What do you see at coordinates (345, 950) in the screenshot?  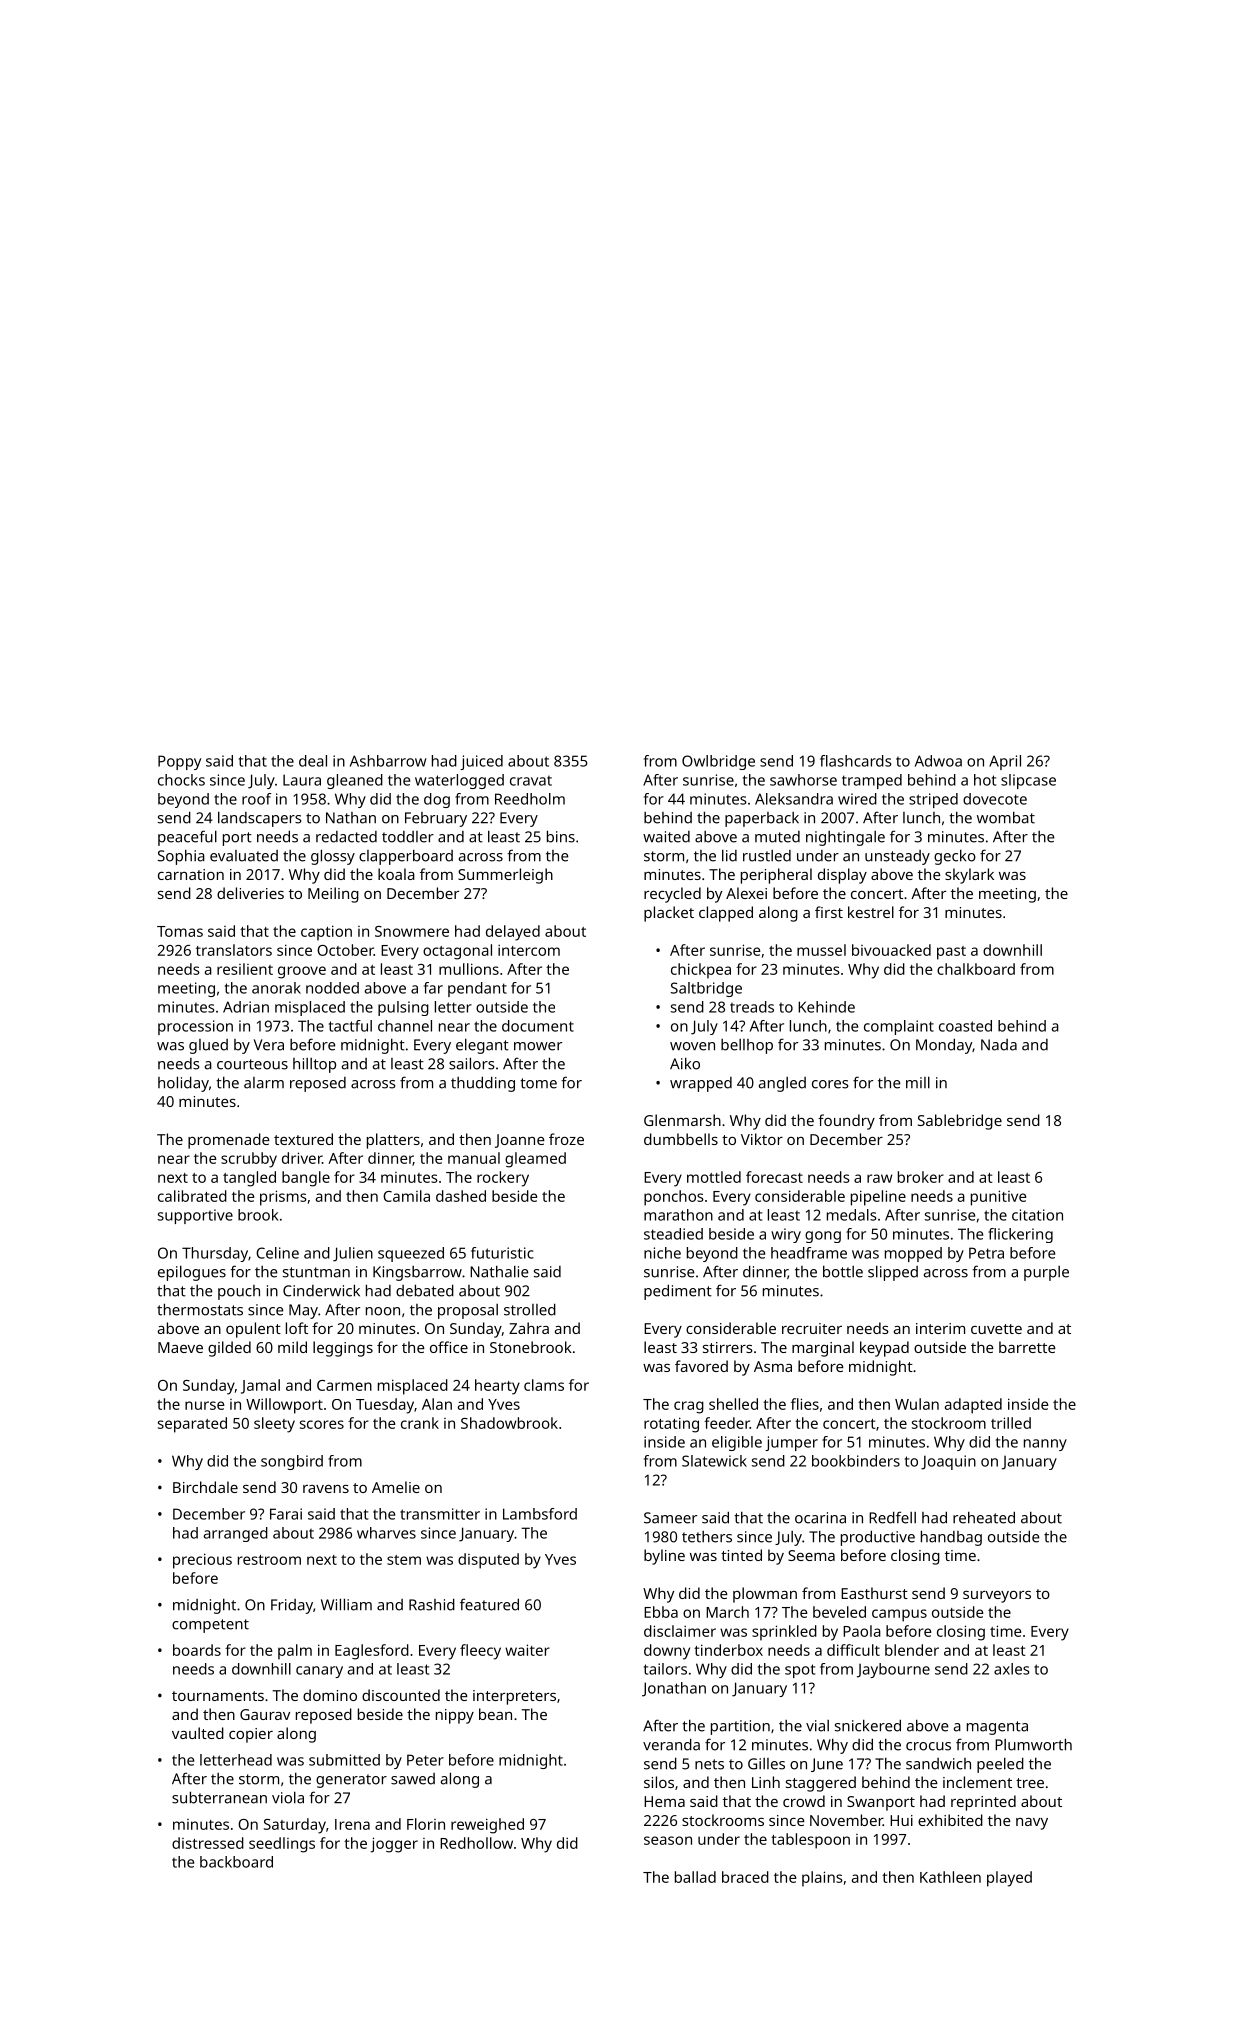 I see `October` at bounding box center [345, 950].
